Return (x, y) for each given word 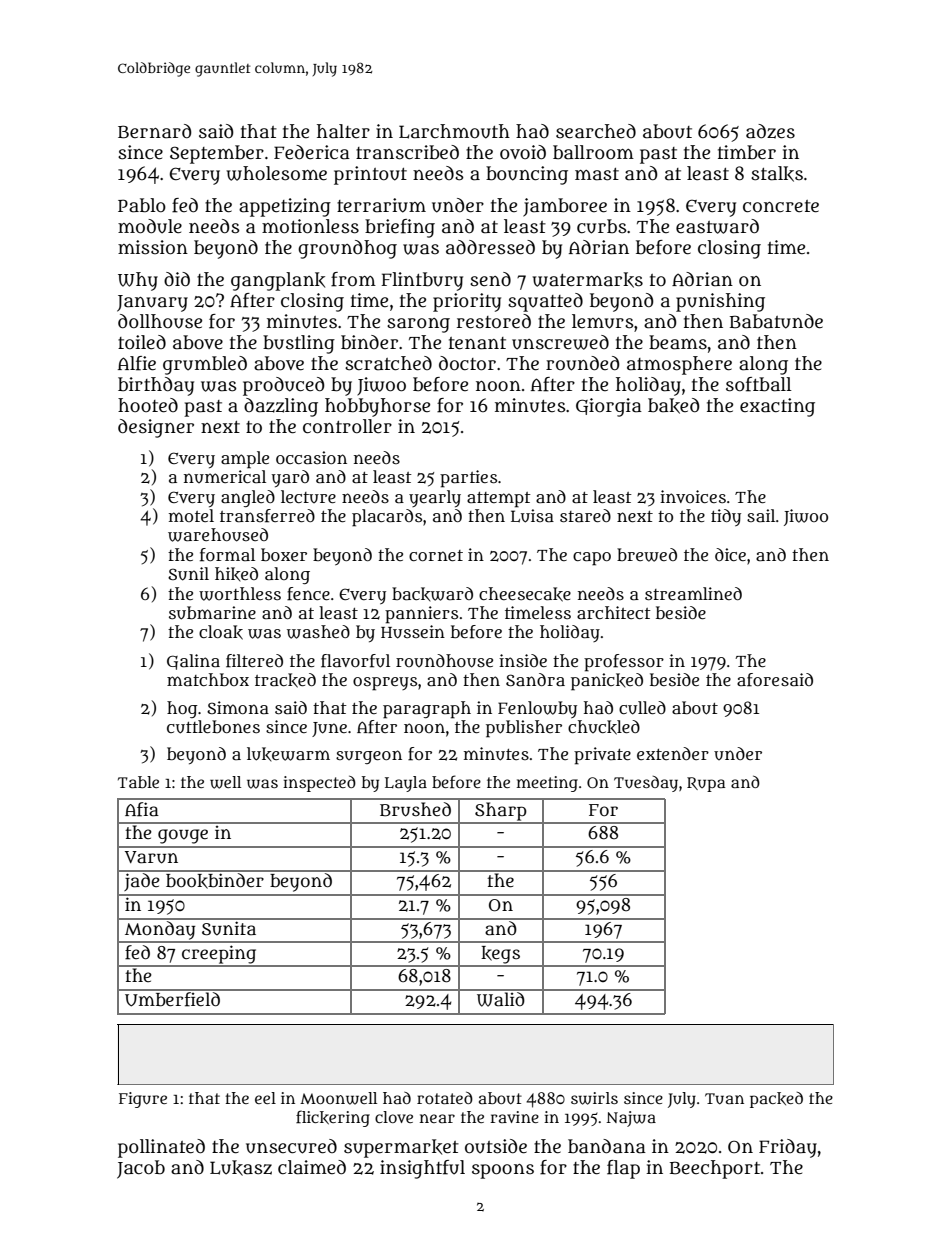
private (602, 756)
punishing (720, 302)
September (217, 154)
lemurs (603, 321)
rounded (583, 363)
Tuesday (646, 784)
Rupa (706, 784)
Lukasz (241, 1168)
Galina (193, 662)
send (490, 279)
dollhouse (160, 321)
